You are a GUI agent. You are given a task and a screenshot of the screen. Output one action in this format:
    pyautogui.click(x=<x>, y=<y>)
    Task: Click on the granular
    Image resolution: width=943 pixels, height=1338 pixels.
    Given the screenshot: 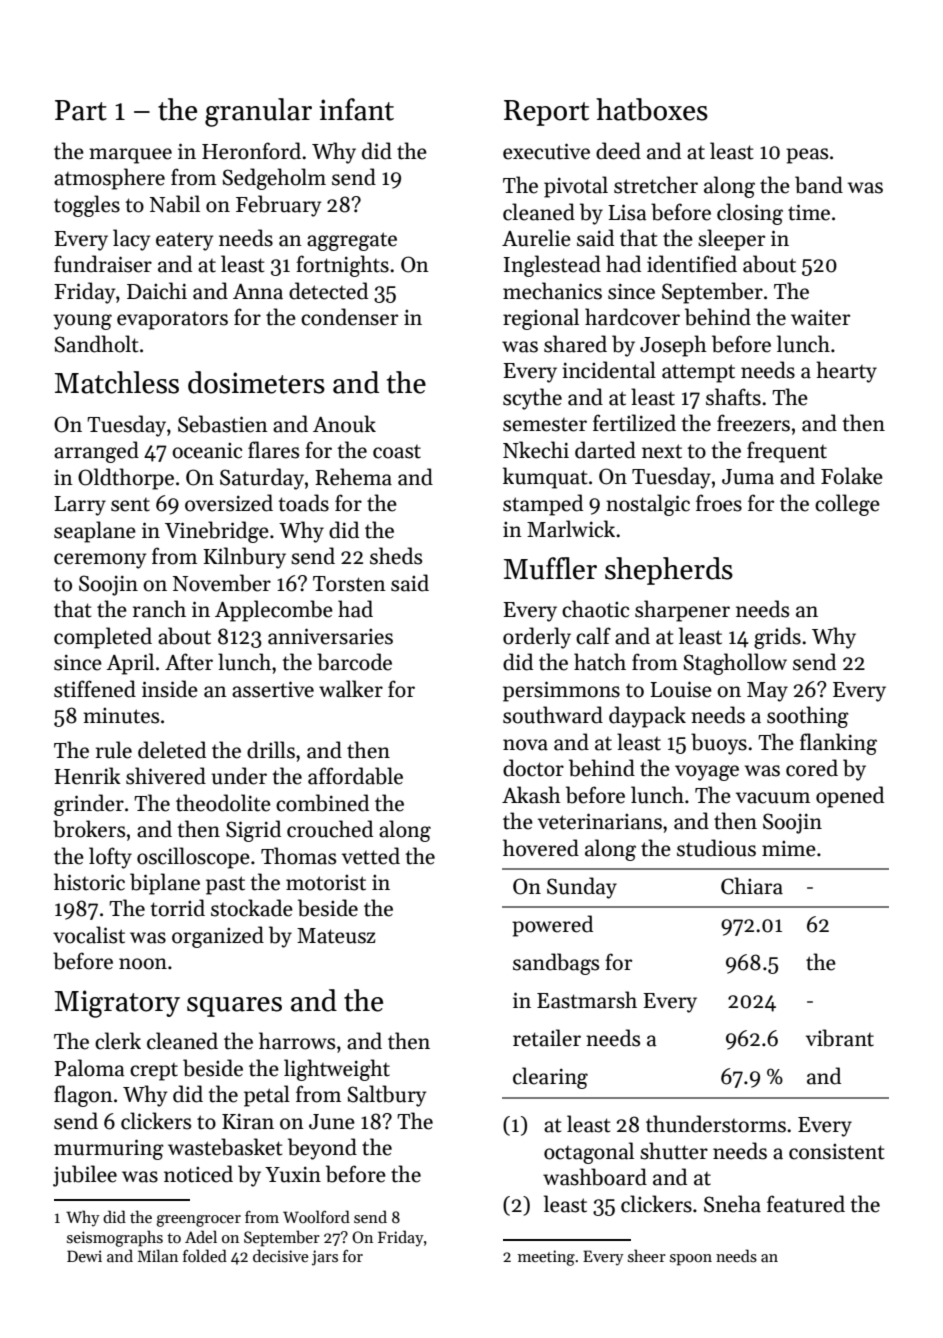 What is the action you would take?
    pyautogui.click(x=258, y=112)
